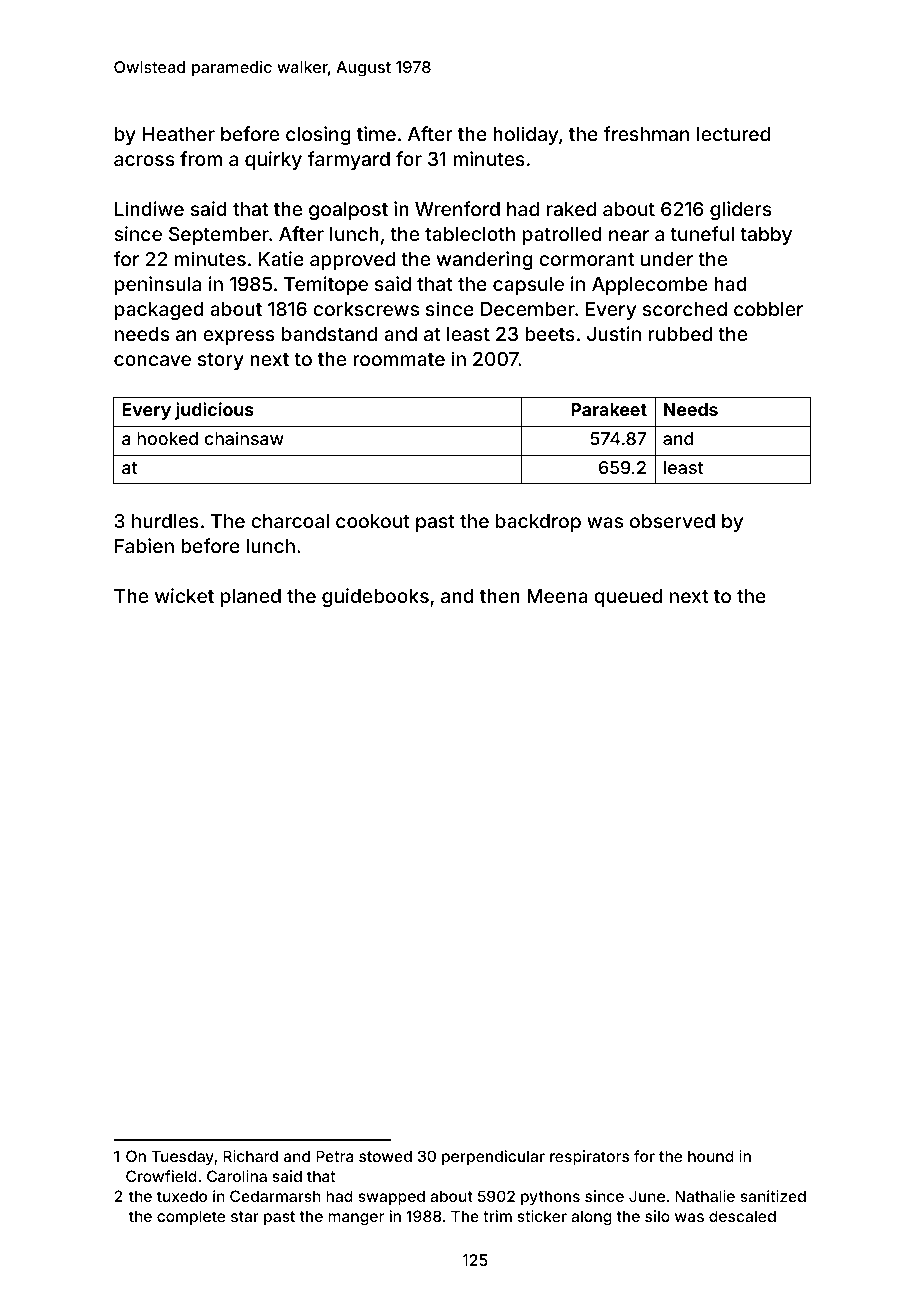  Describe the element at coordinates (144, 160) in the document. I see `across` at that location.
